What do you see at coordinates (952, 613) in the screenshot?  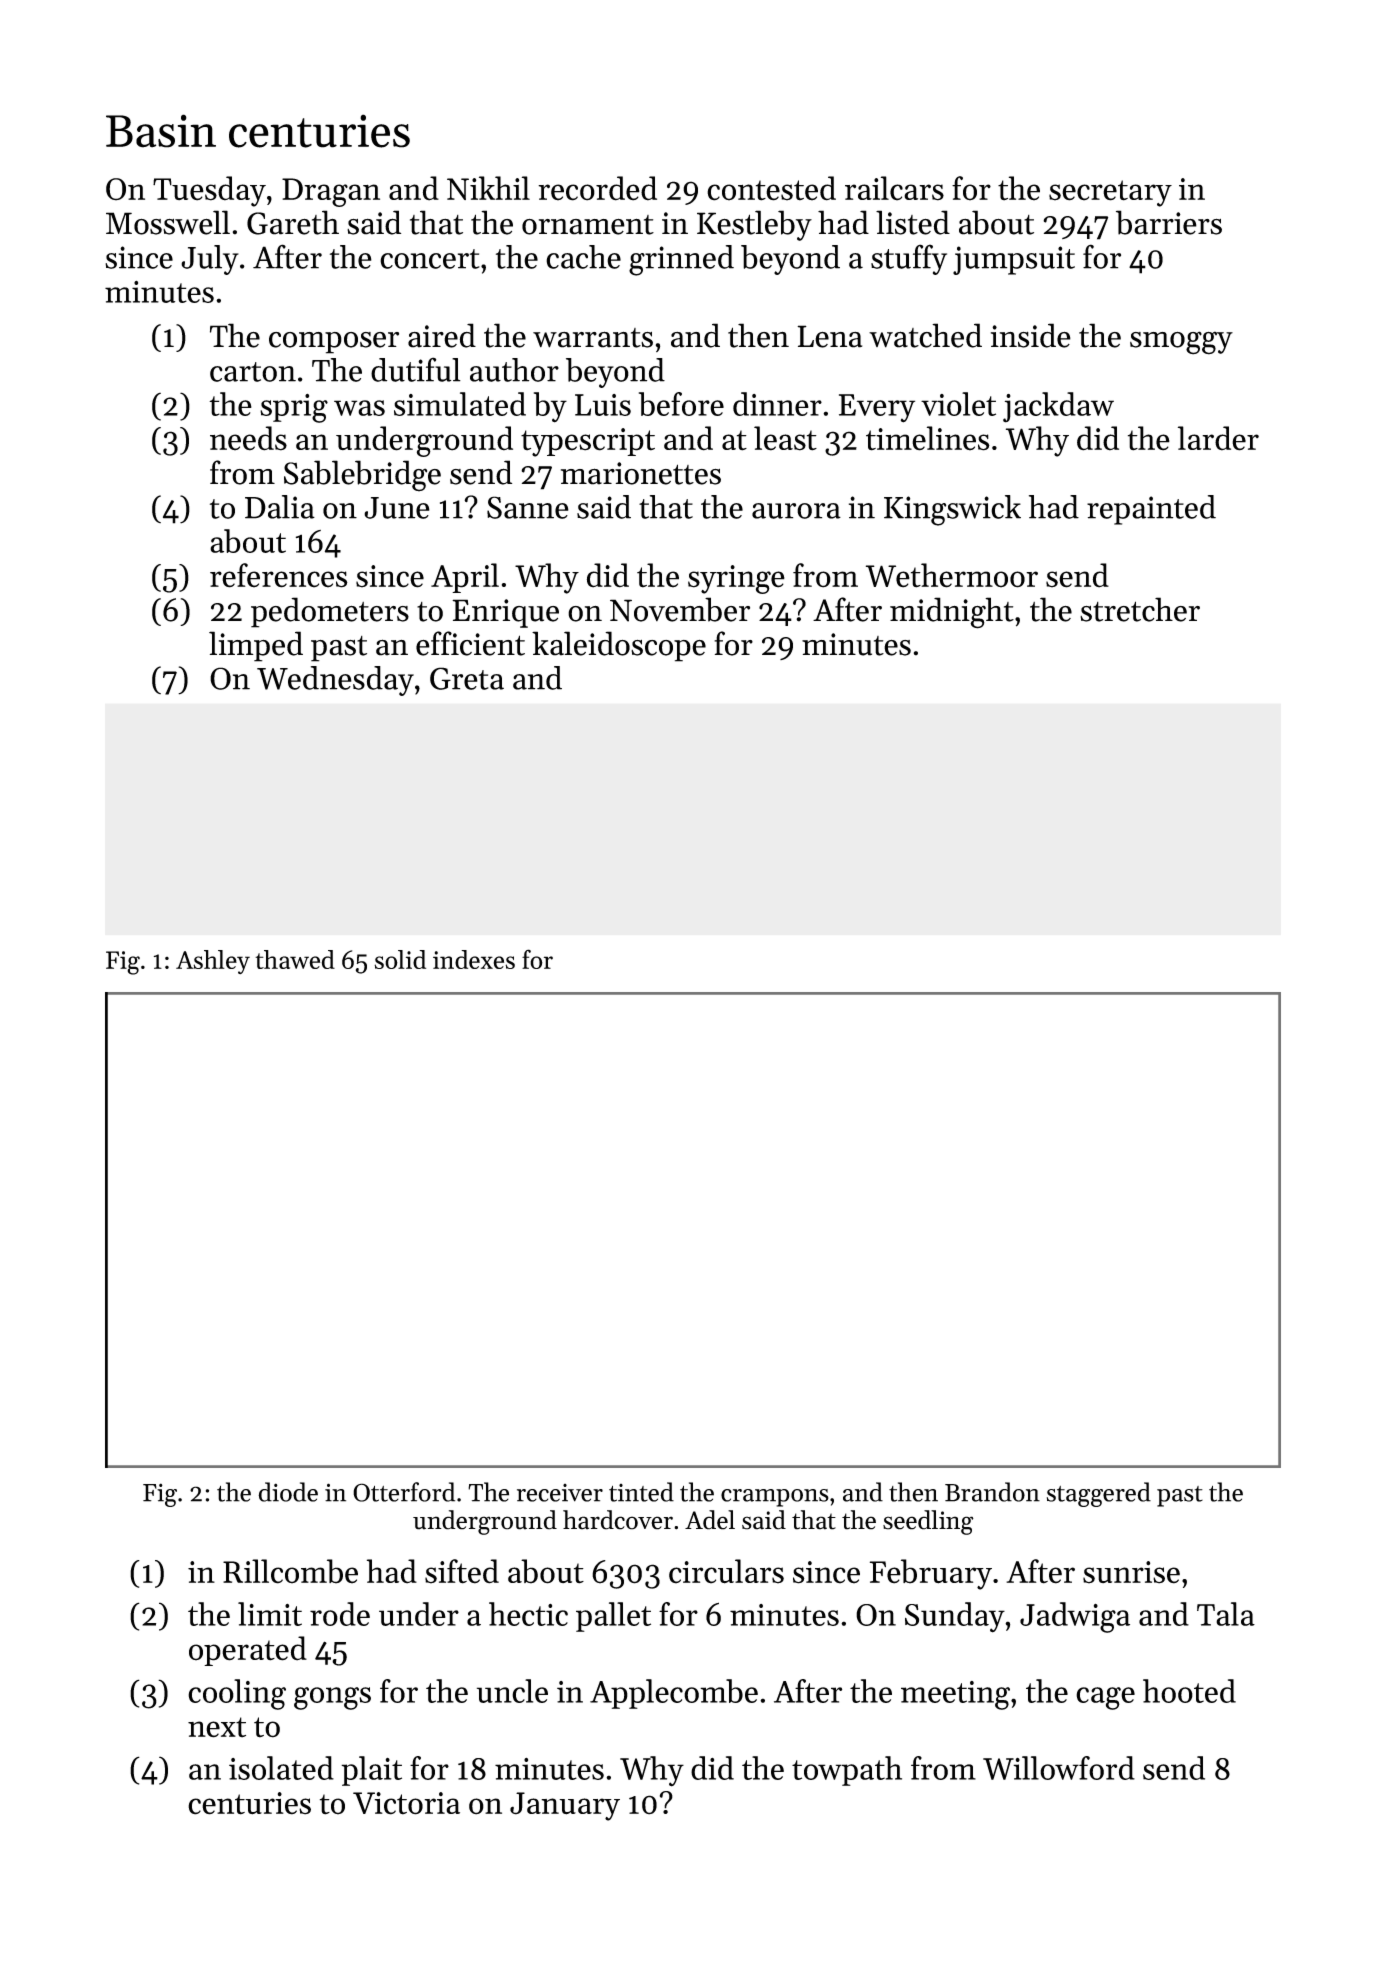 I see `midnight` at bounding box center [952, 613].
